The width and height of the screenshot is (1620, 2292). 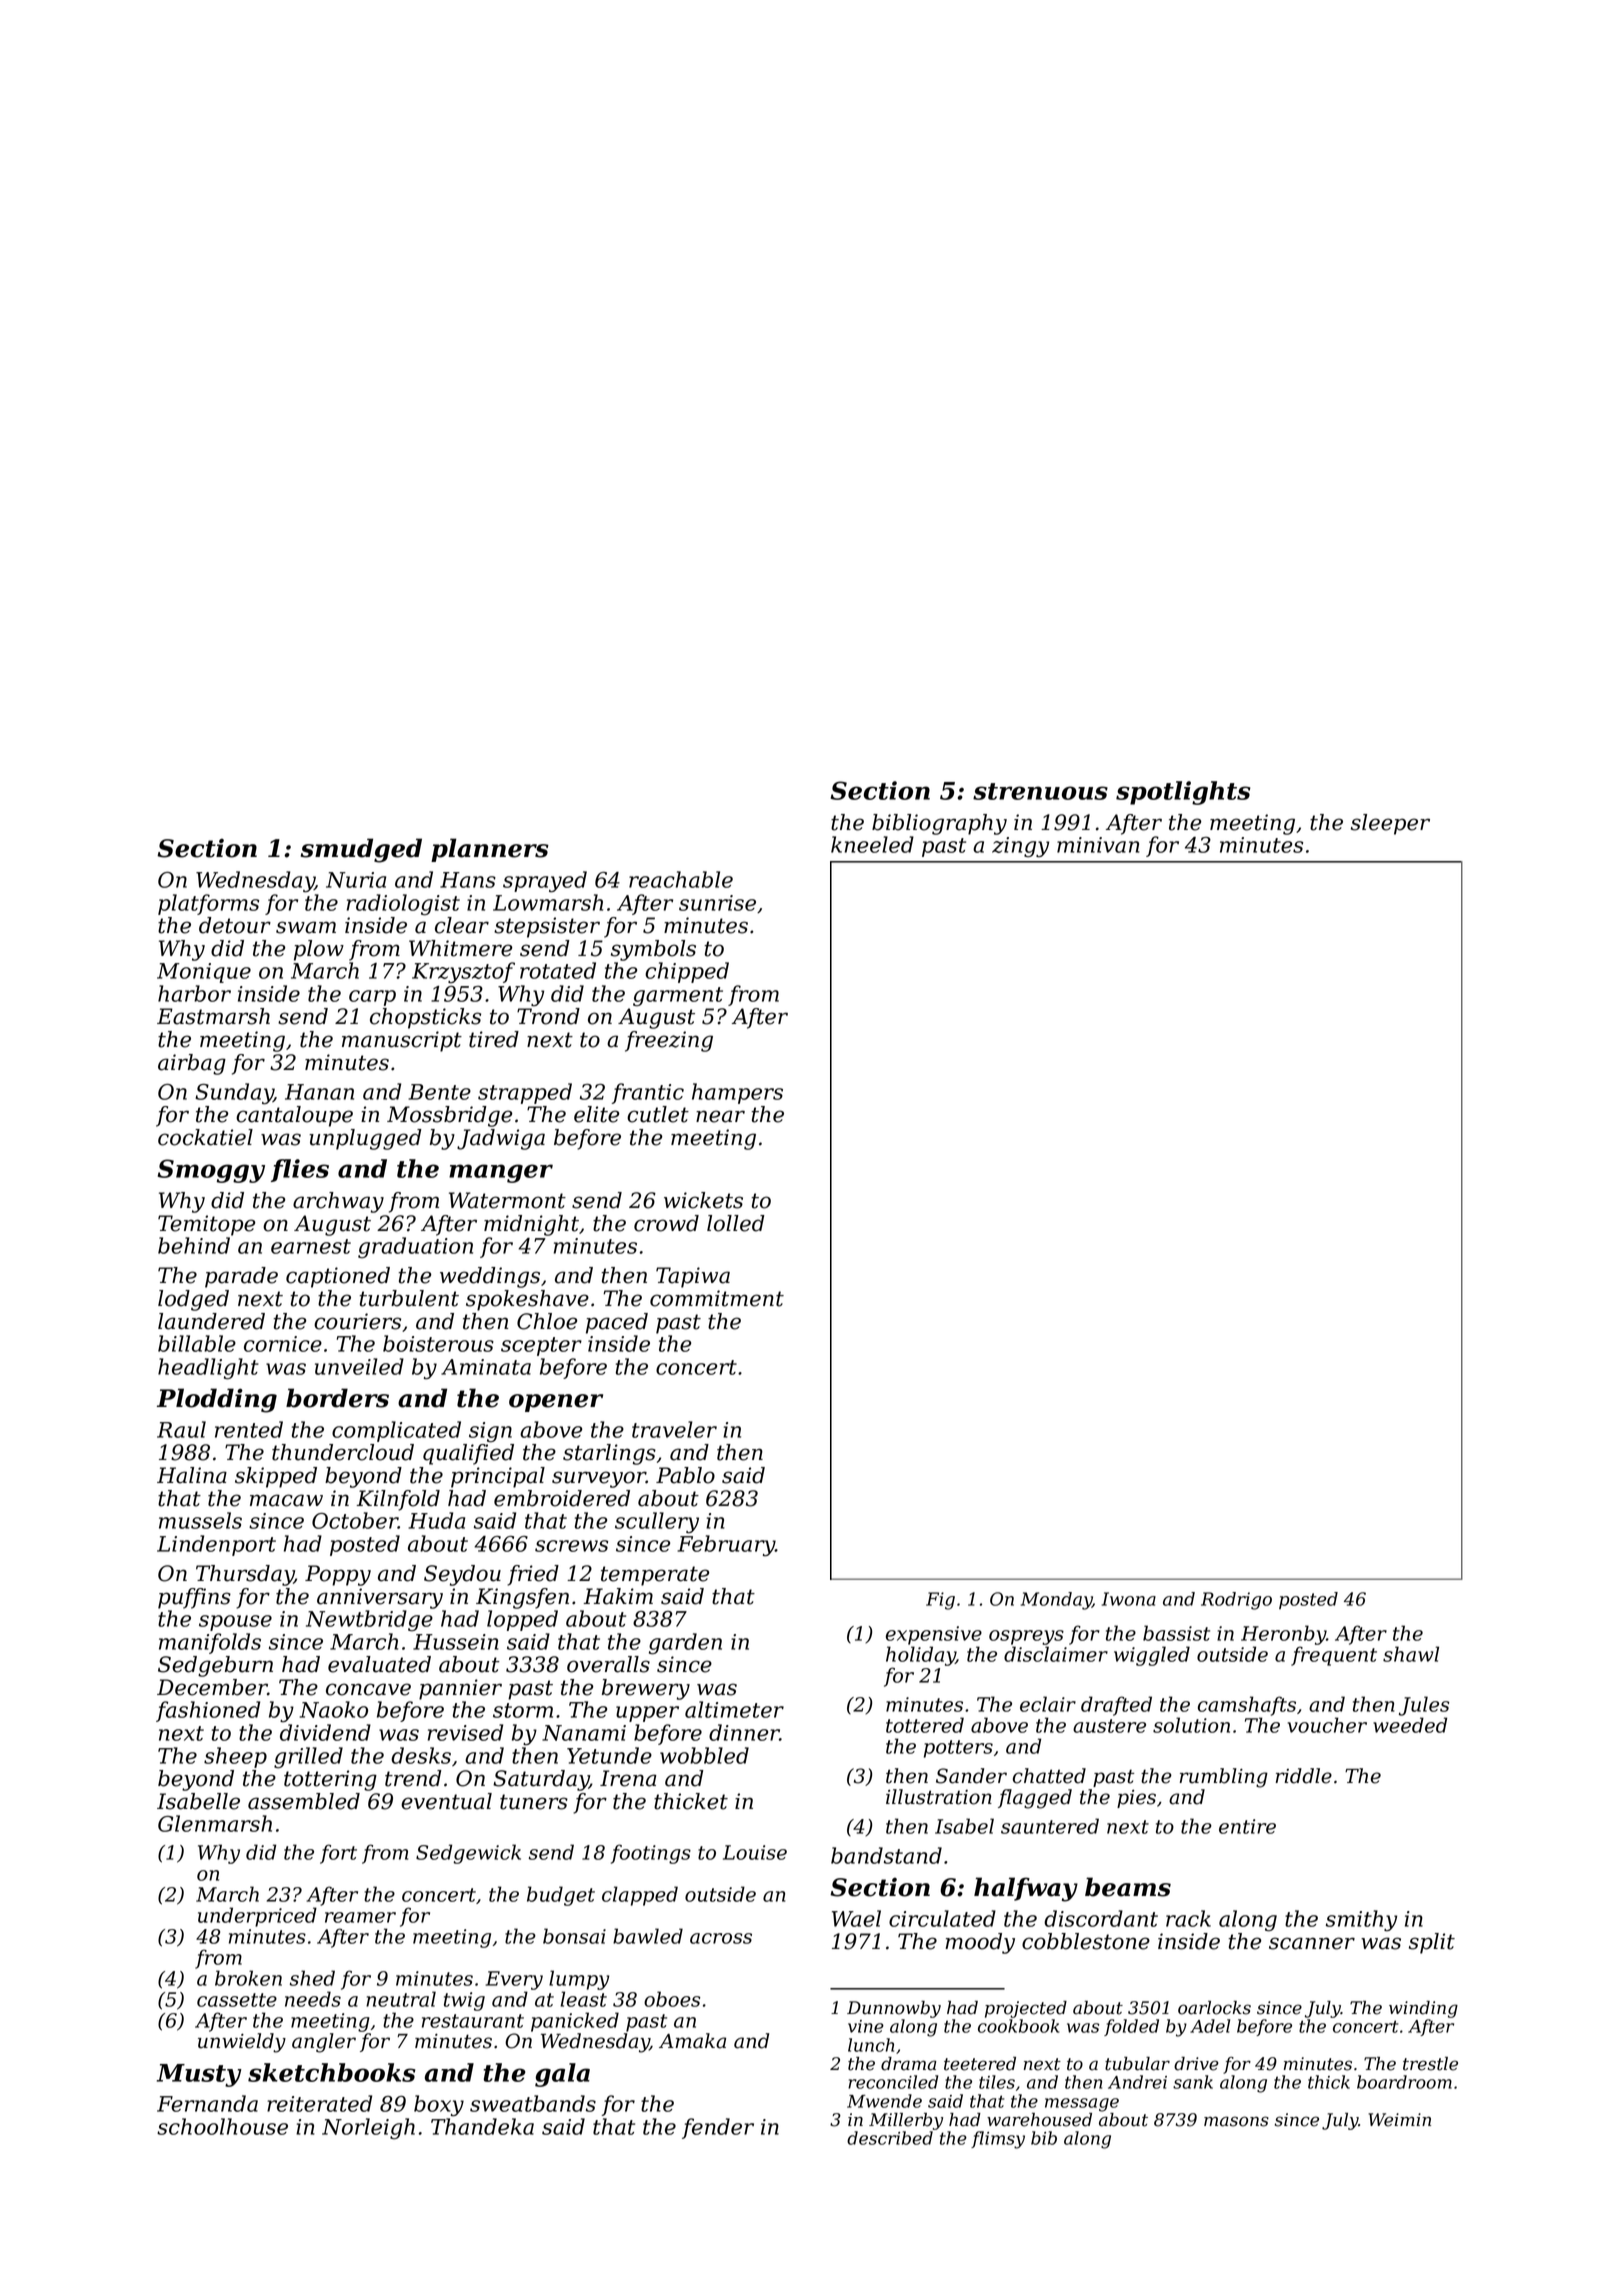 What do you see at coordinates (533, 1575) in the screenshot?
I see `fried` at bounding box center [533, 1575].
